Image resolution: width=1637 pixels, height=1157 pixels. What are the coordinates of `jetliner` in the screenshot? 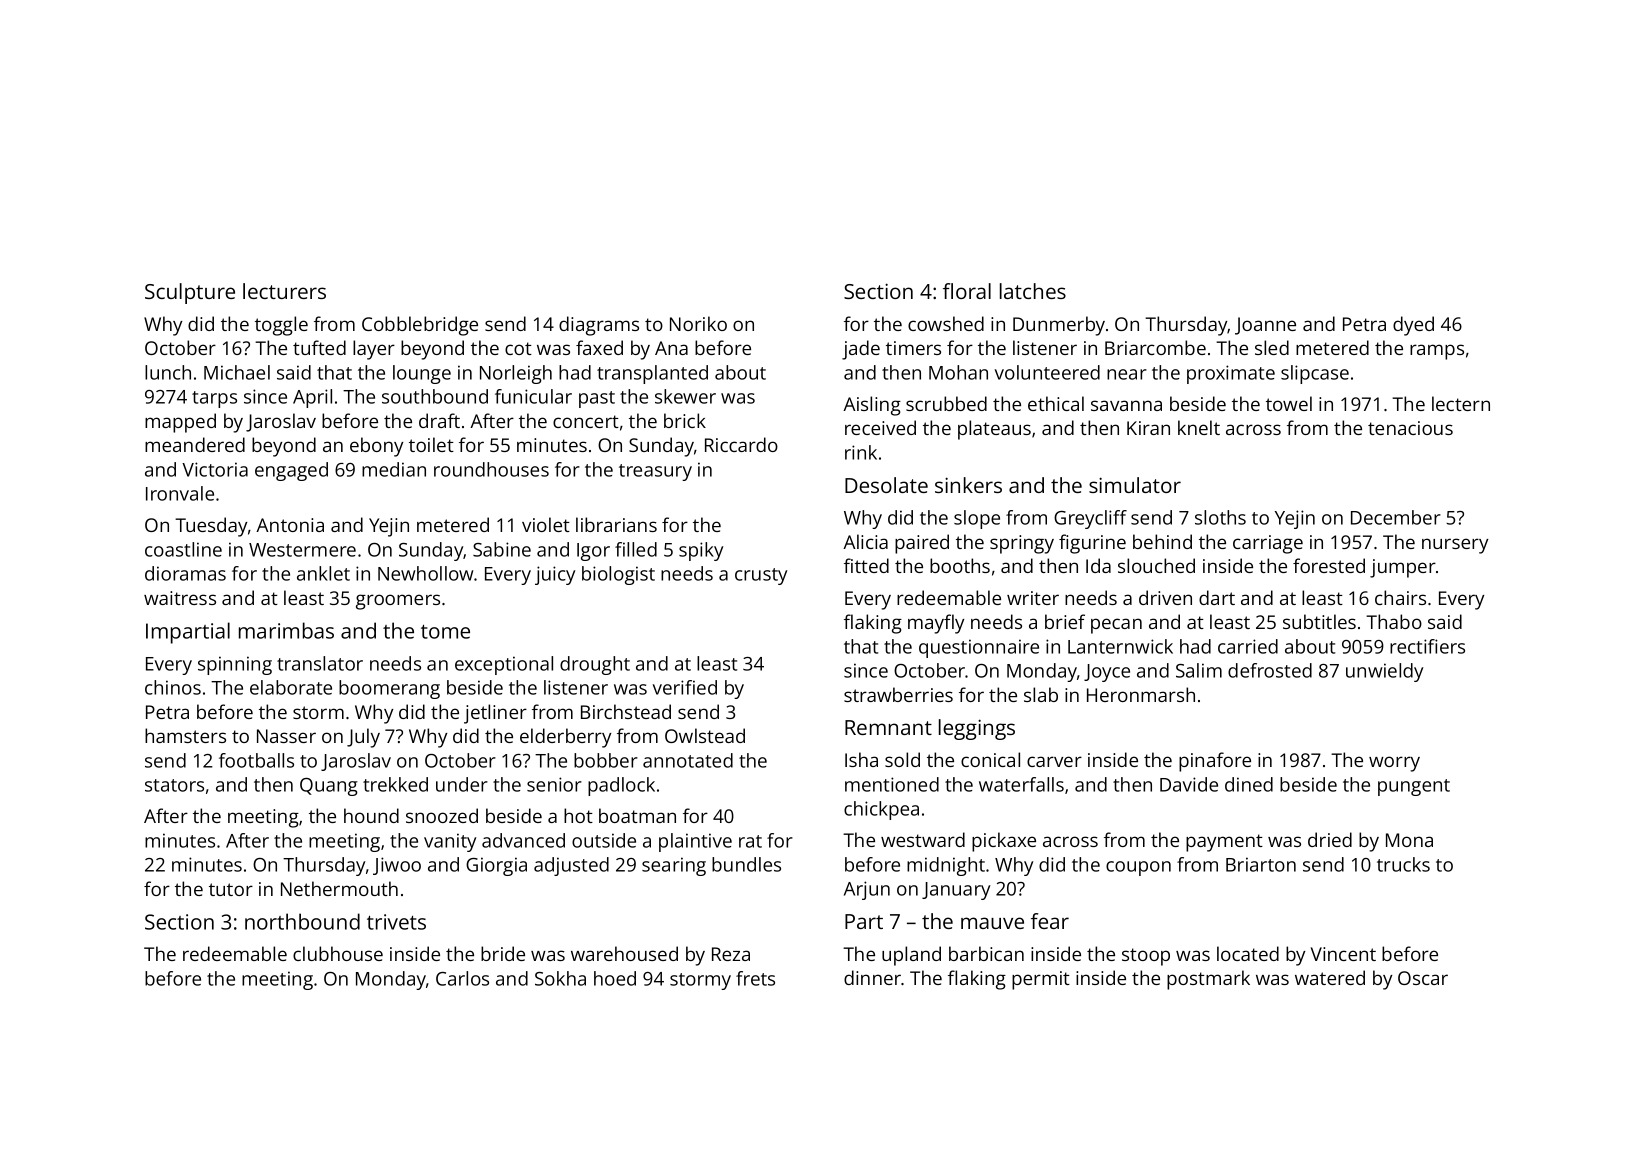 It's located at (495, 714).
